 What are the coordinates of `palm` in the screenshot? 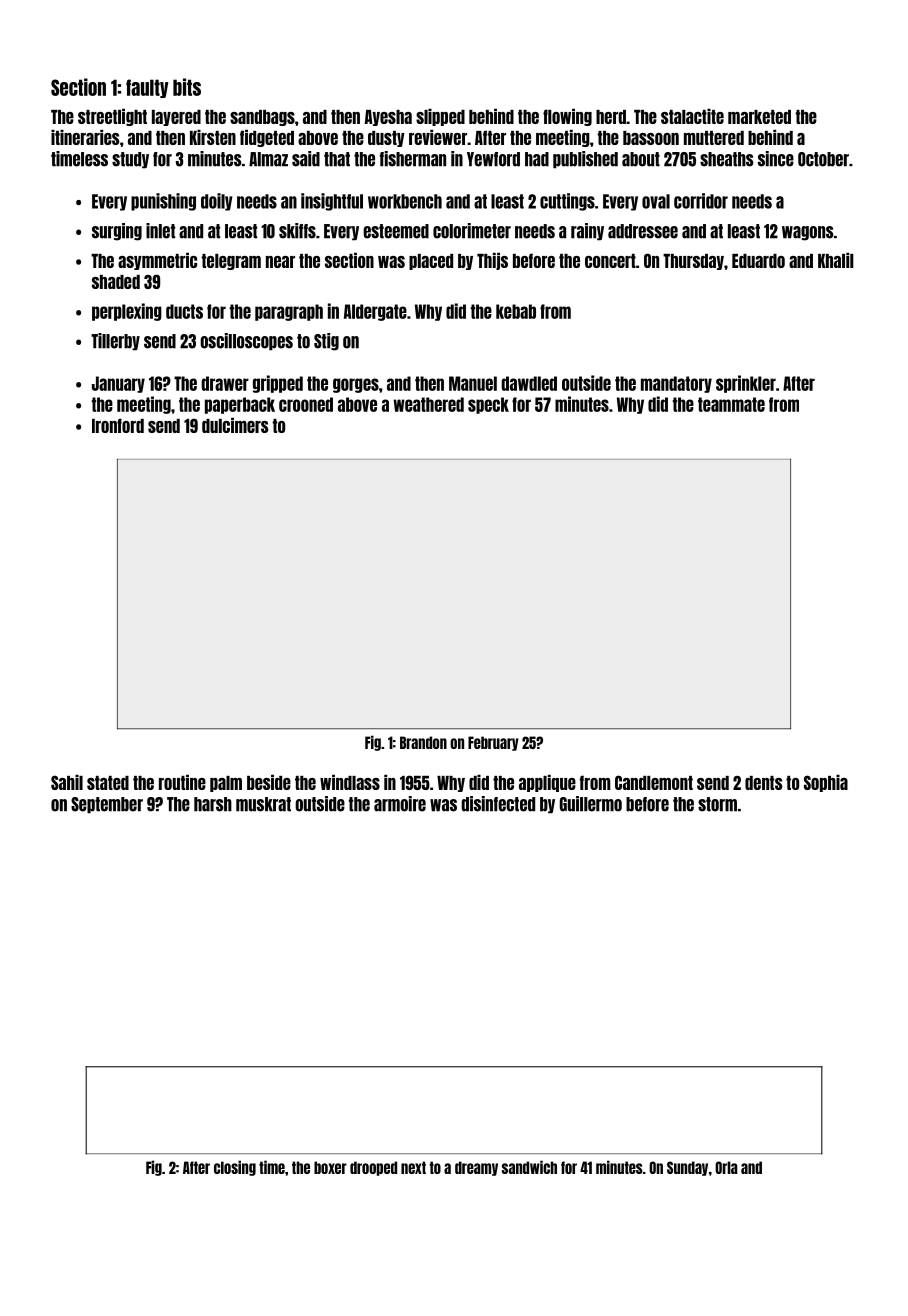 It's located at (226, 784).
